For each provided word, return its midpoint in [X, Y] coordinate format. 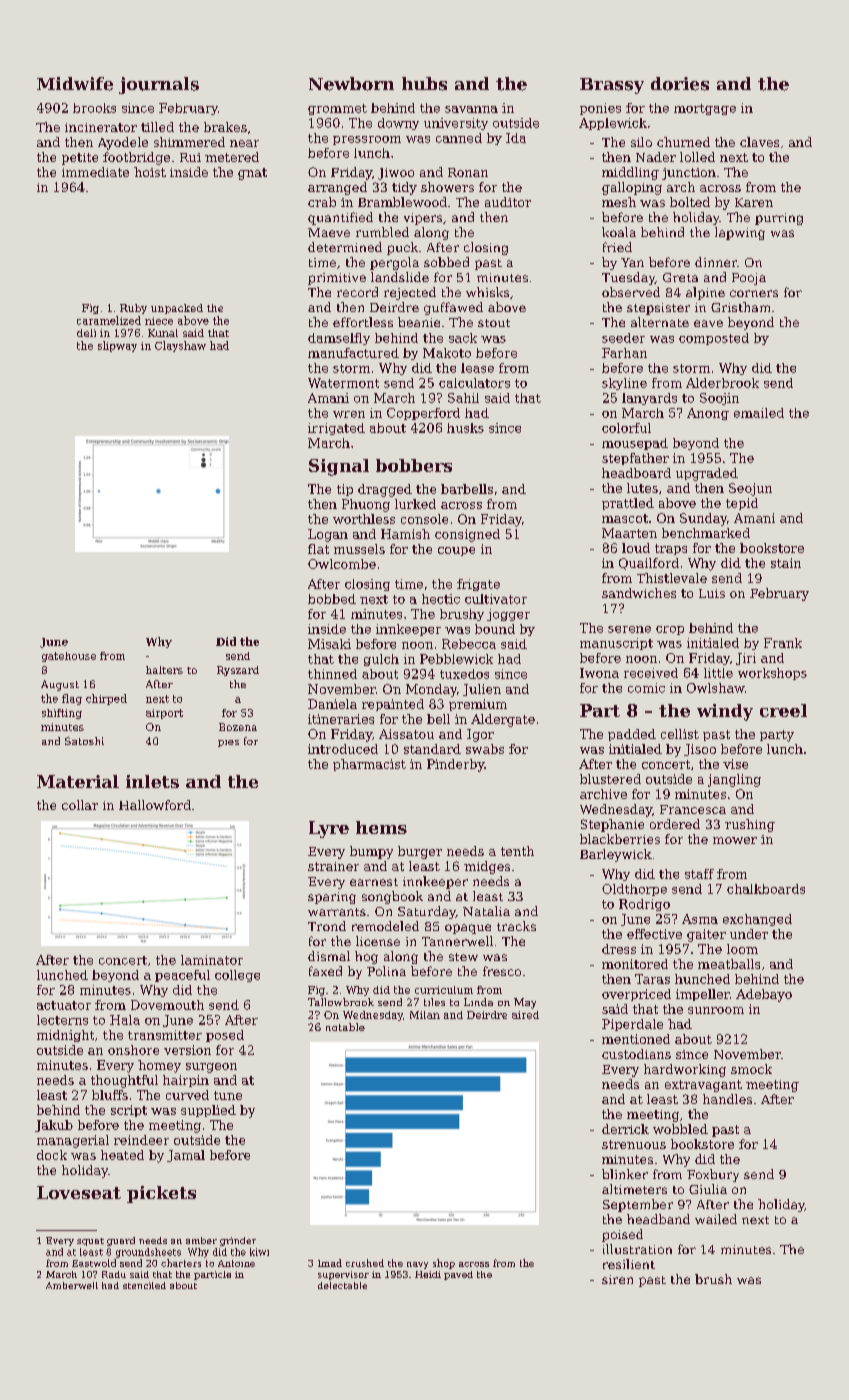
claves [759, 142]
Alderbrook [722, 383]
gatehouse [69, 657]
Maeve [329, 232]
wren [349, 414]
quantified [340, 218]
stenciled [144, 1285]
